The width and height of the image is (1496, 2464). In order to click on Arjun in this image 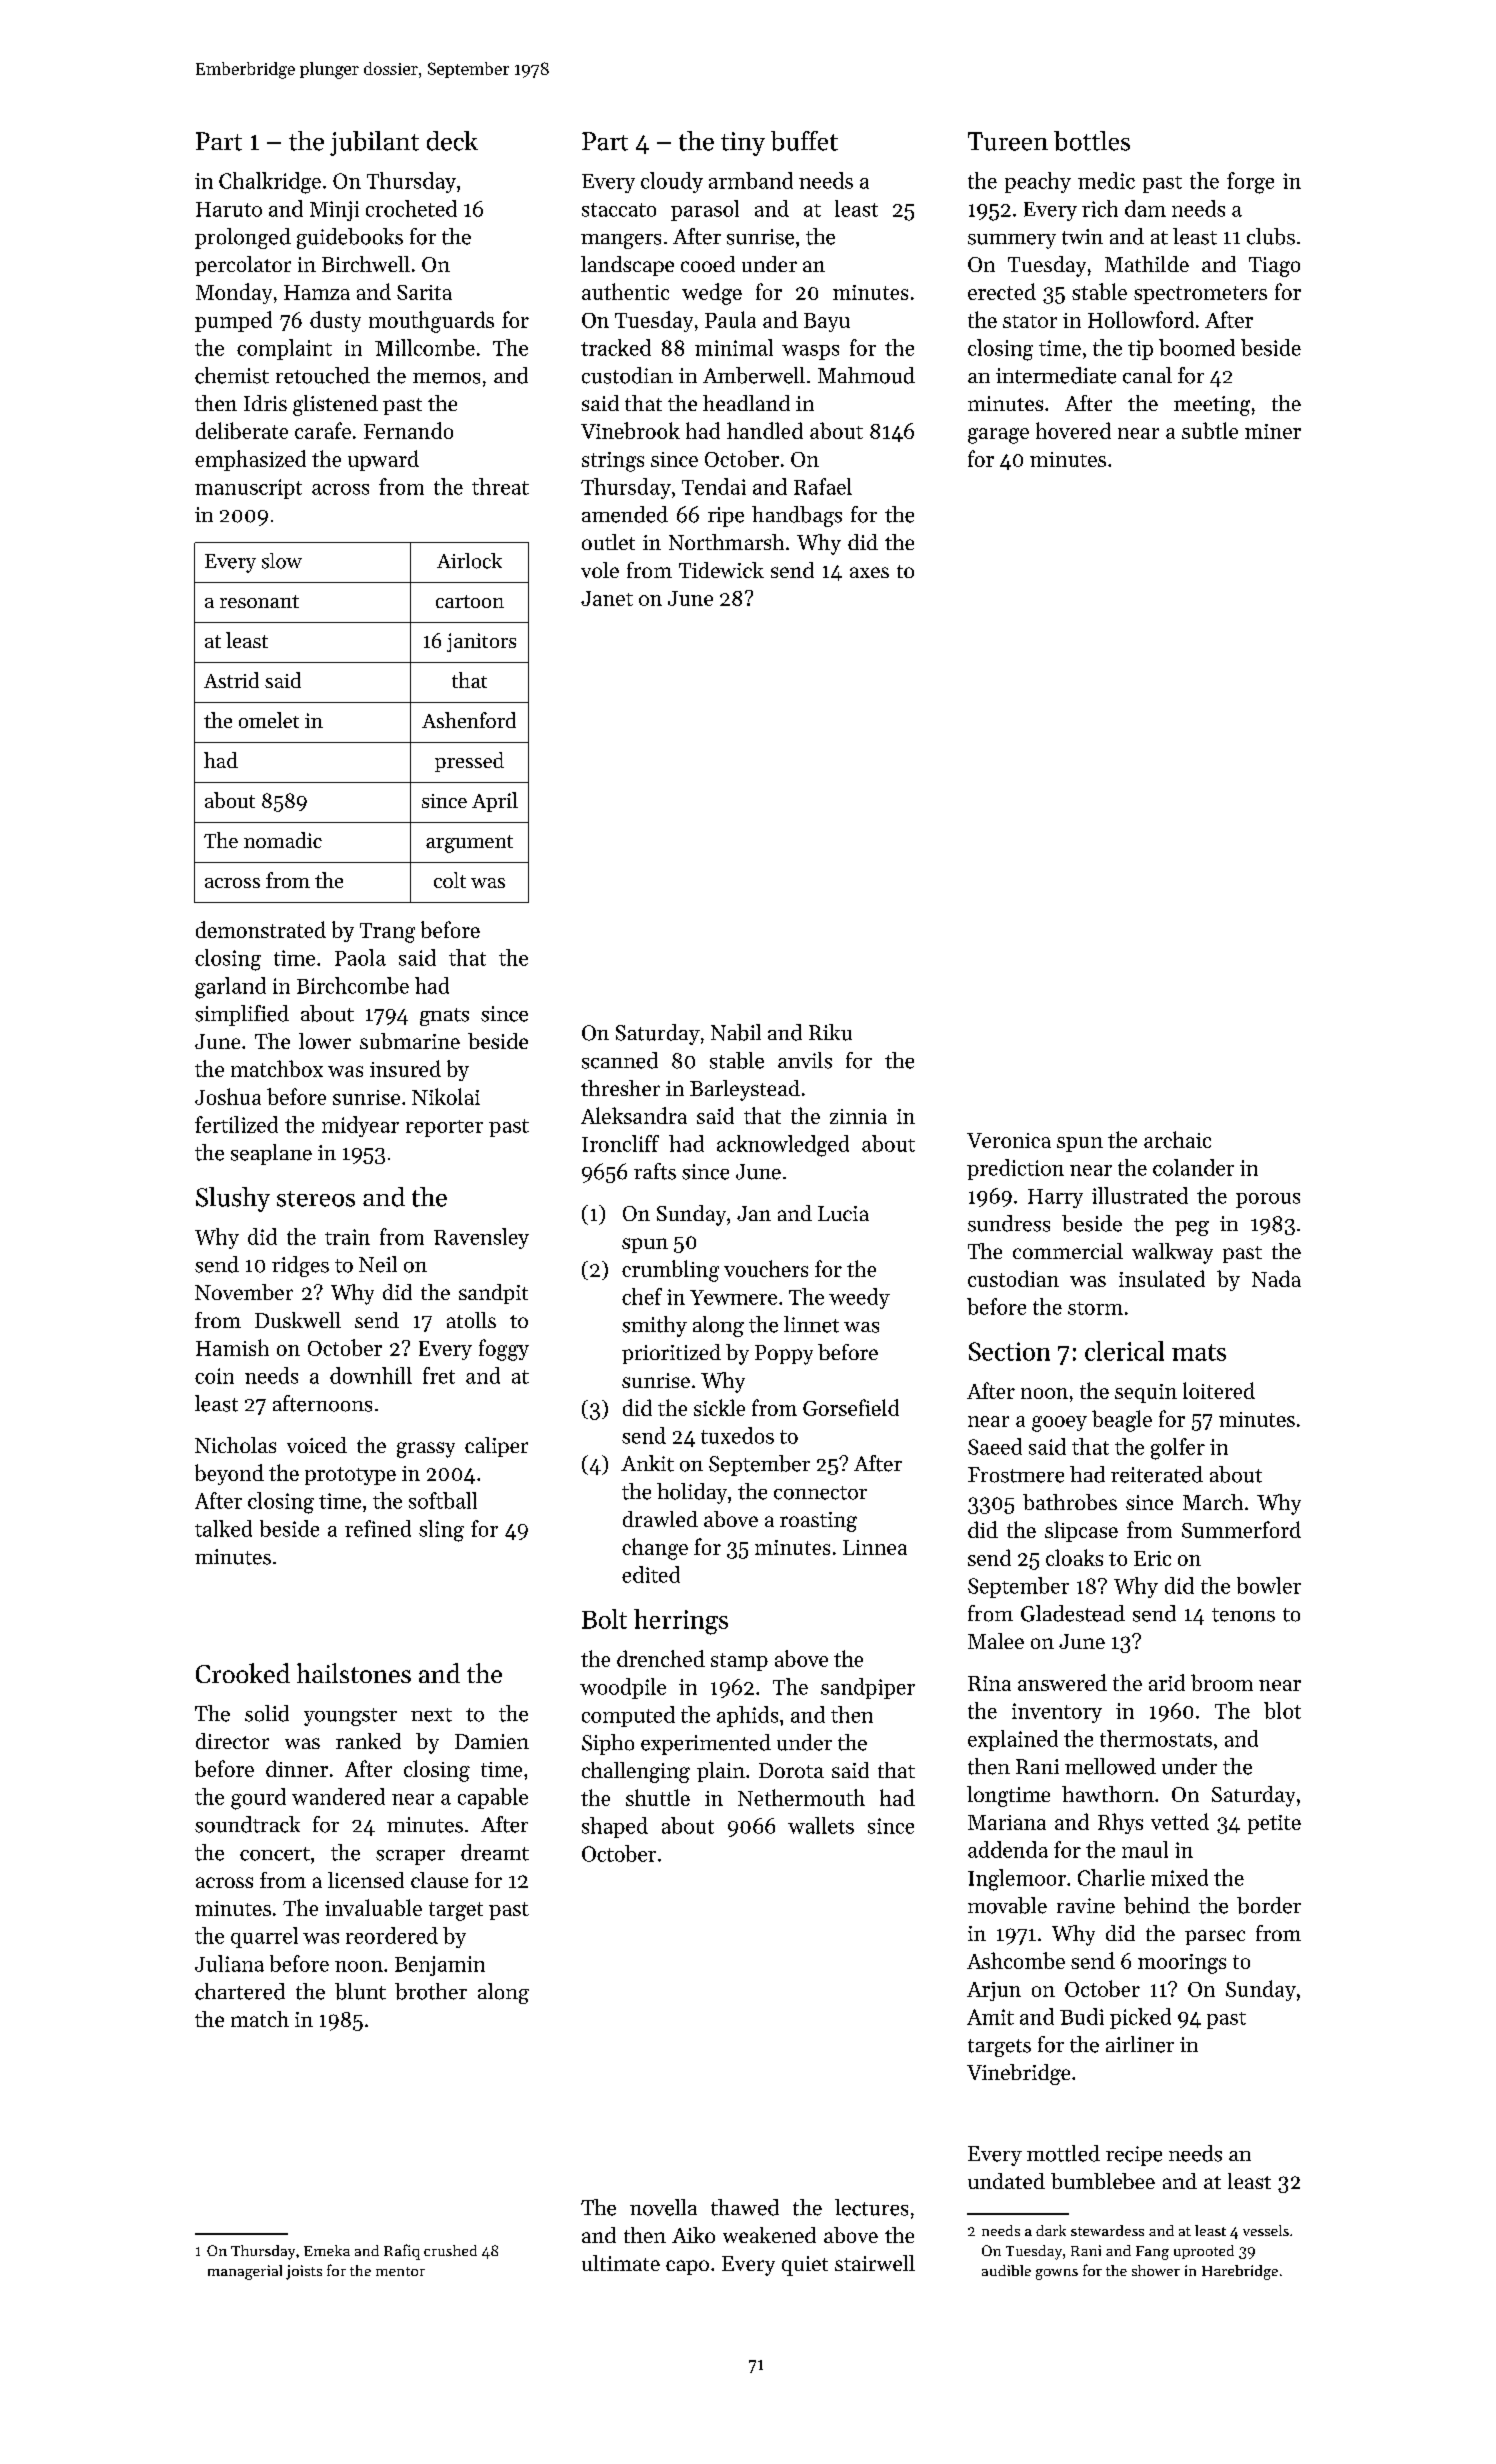, I will do `click(994, 1991)`.
